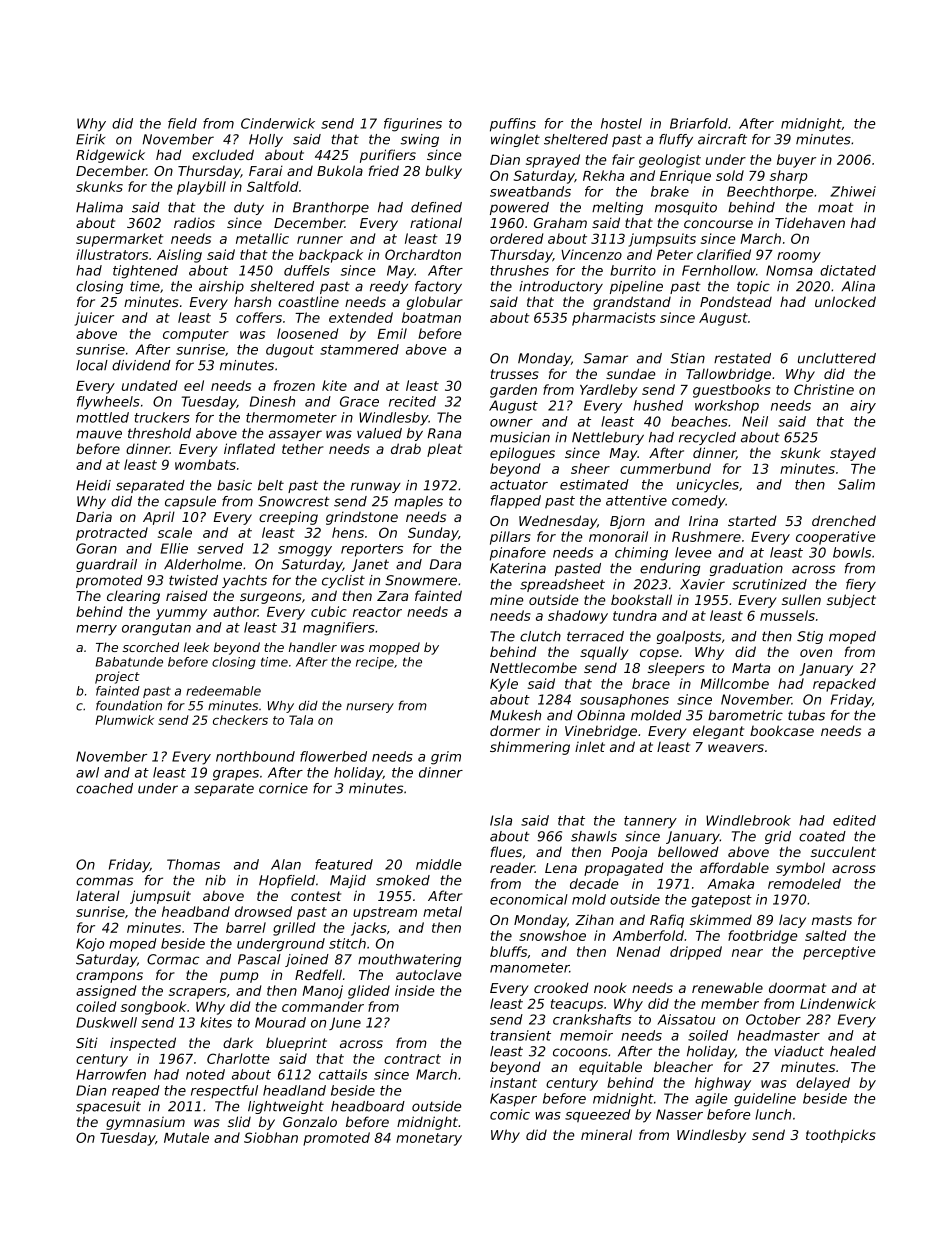  I want to click on squeezed, so click(598, 1115).
